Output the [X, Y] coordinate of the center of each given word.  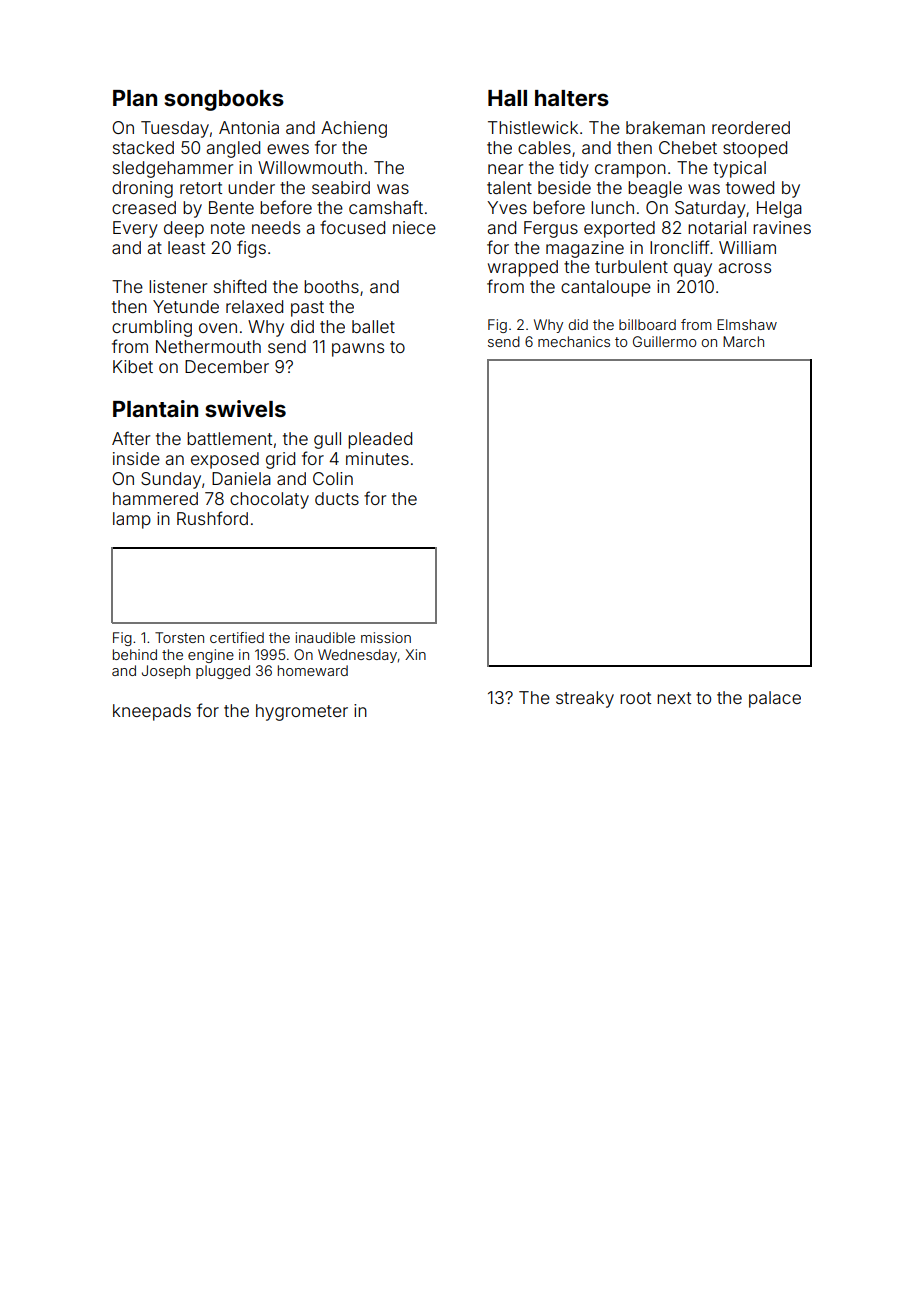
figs [251, 249]
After [131, 438]
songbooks [224, 100]
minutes [377, 458]
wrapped [523, 268]
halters [572, 98]
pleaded [380, 440]
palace [775, 699]
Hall [507, 98]
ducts [337, 498]
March [743, 341]
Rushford [212, 518]
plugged [223, 672]
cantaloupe [606, 288]
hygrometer [302, 712]
